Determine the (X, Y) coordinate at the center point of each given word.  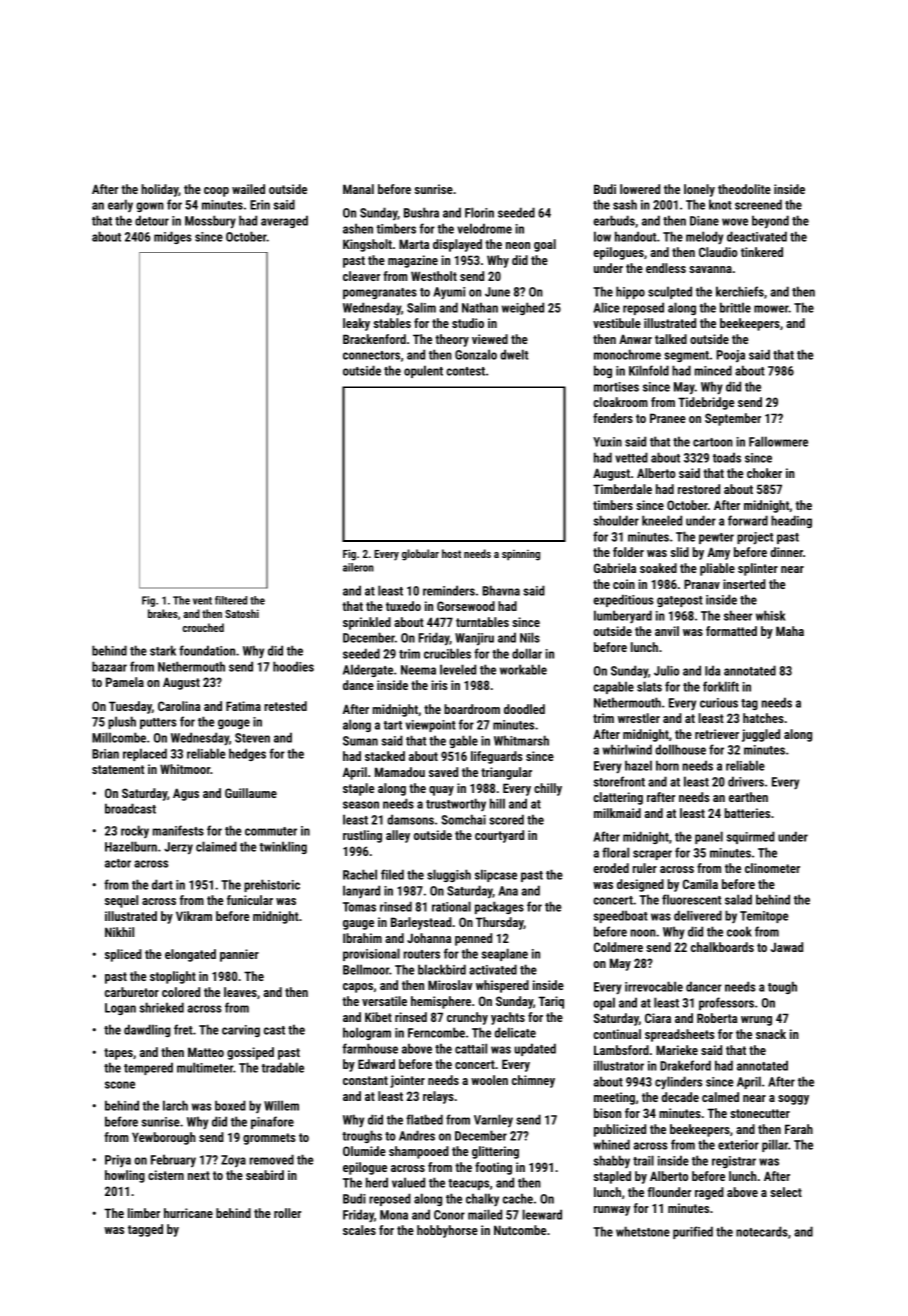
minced (713, 370)
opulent (423, 371)
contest (465, 371)
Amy (718, 553)
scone (120, 1085)
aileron (358, 567)
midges (173, 237)
